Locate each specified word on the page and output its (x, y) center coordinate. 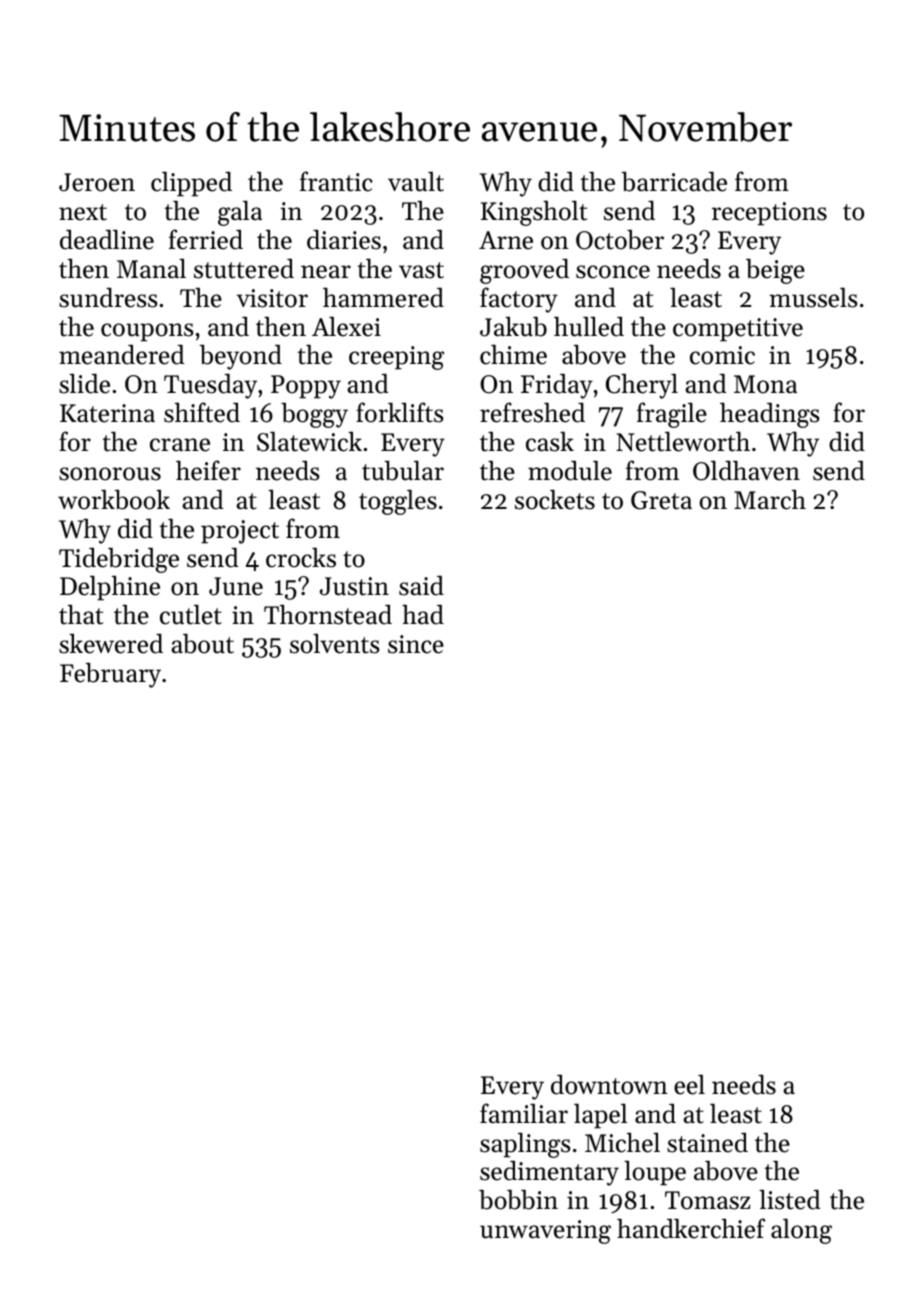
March (770, 500)
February (110, 675)
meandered (122, 355)
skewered (111, 643)
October (620, 240)
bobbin (518, 1200)
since (416, 644)
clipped (191, 184)
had (423, 615)
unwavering (545, 1232)
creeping (396, 358)
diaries (344, 239)
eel (689, 1085)
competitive (738, 330)
